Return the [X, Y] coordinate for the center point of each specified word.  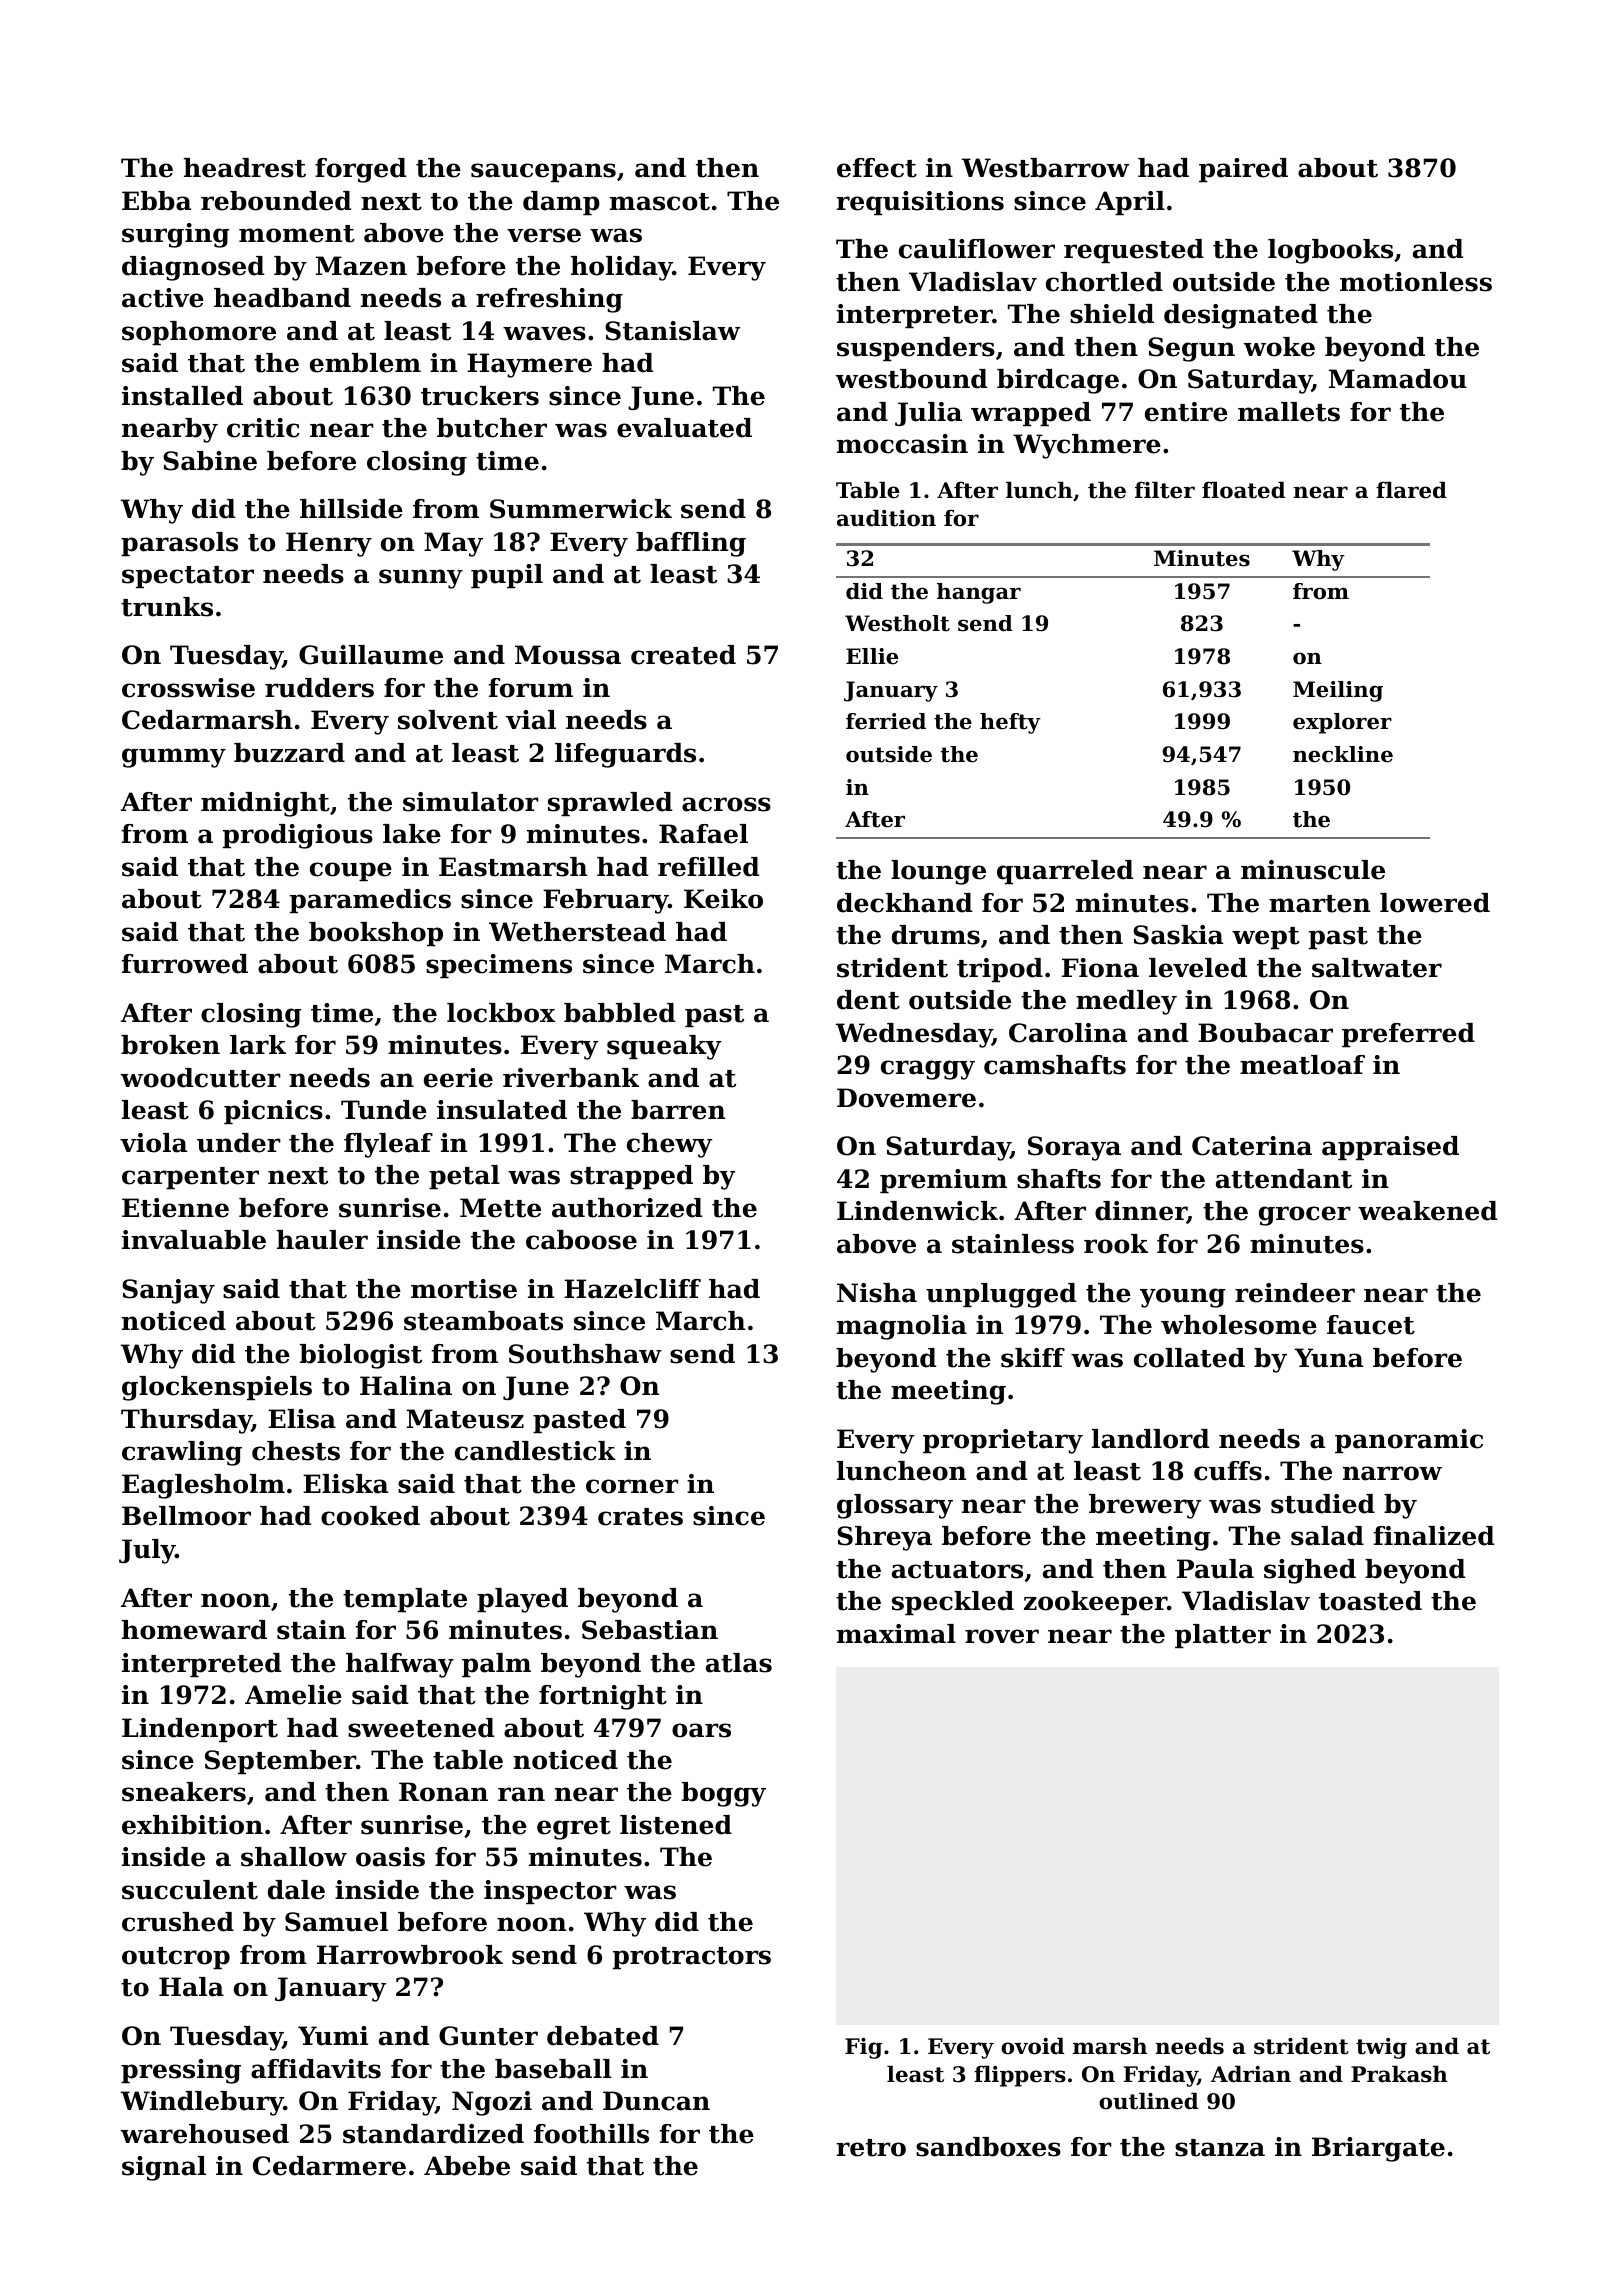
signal [164, 2168]
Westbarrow [1045, 168]
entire [1186, 412]
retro [871, 2148]
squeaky [664, 1047]
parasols [179, 544]
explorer [1342, 723]
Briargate [1378, 2149]
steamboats [483, 1321]
